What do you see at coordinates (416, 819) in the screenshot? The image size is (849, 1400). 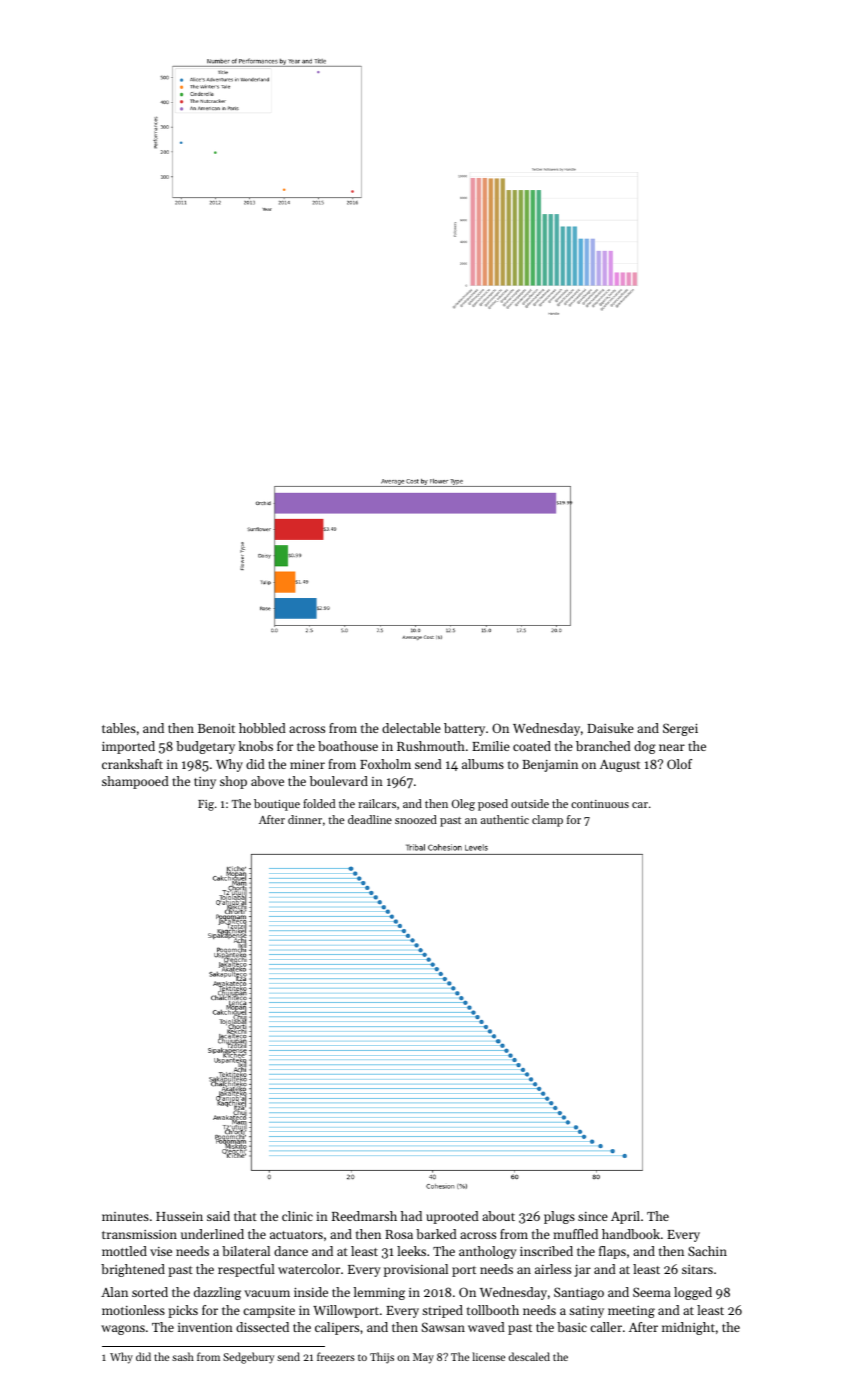 I see `snoozed` at bounding box center [416, 819].
